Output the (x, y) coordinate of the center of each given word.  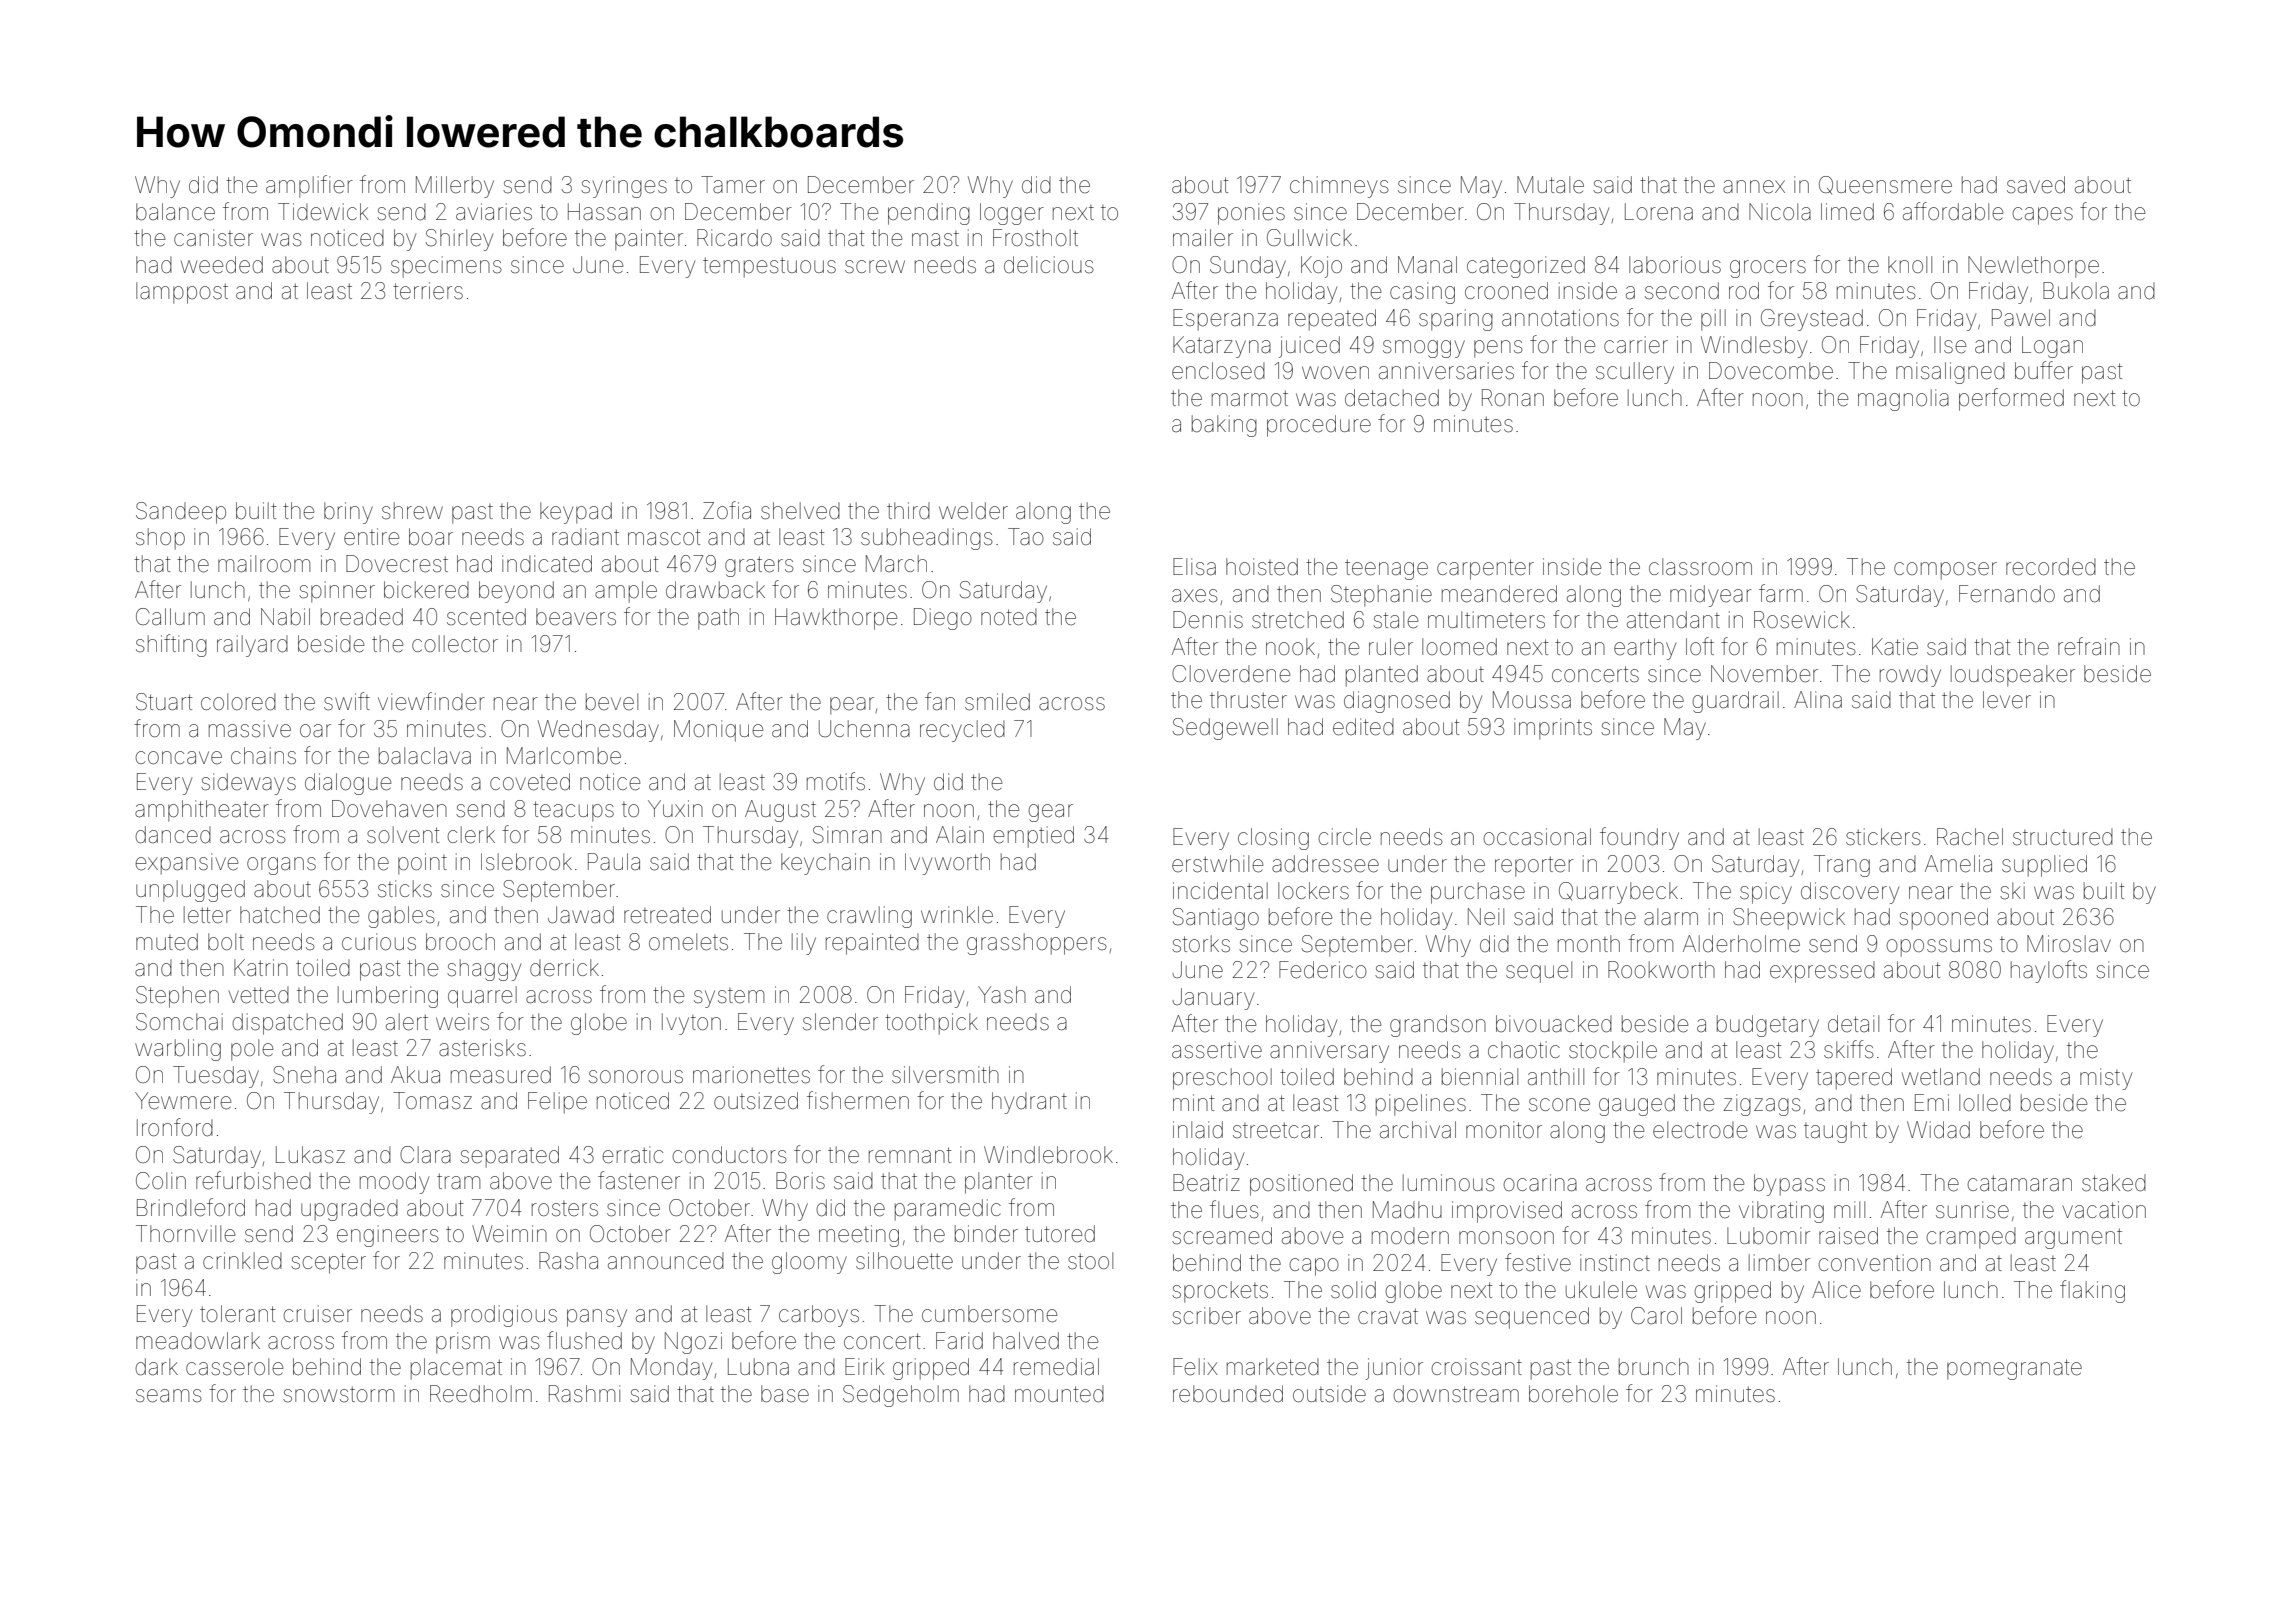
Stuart (164, 702)
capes (2042, 216)
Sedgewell (1225, 729)
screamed (1222, 1236)
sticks (405, 889)
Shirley (459, 240)
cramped (1971, 1238)
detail (1853, 1024)
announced (666, 1261)
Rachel (1970, 837)
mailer (1203, 238)
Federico (1323, 970)
